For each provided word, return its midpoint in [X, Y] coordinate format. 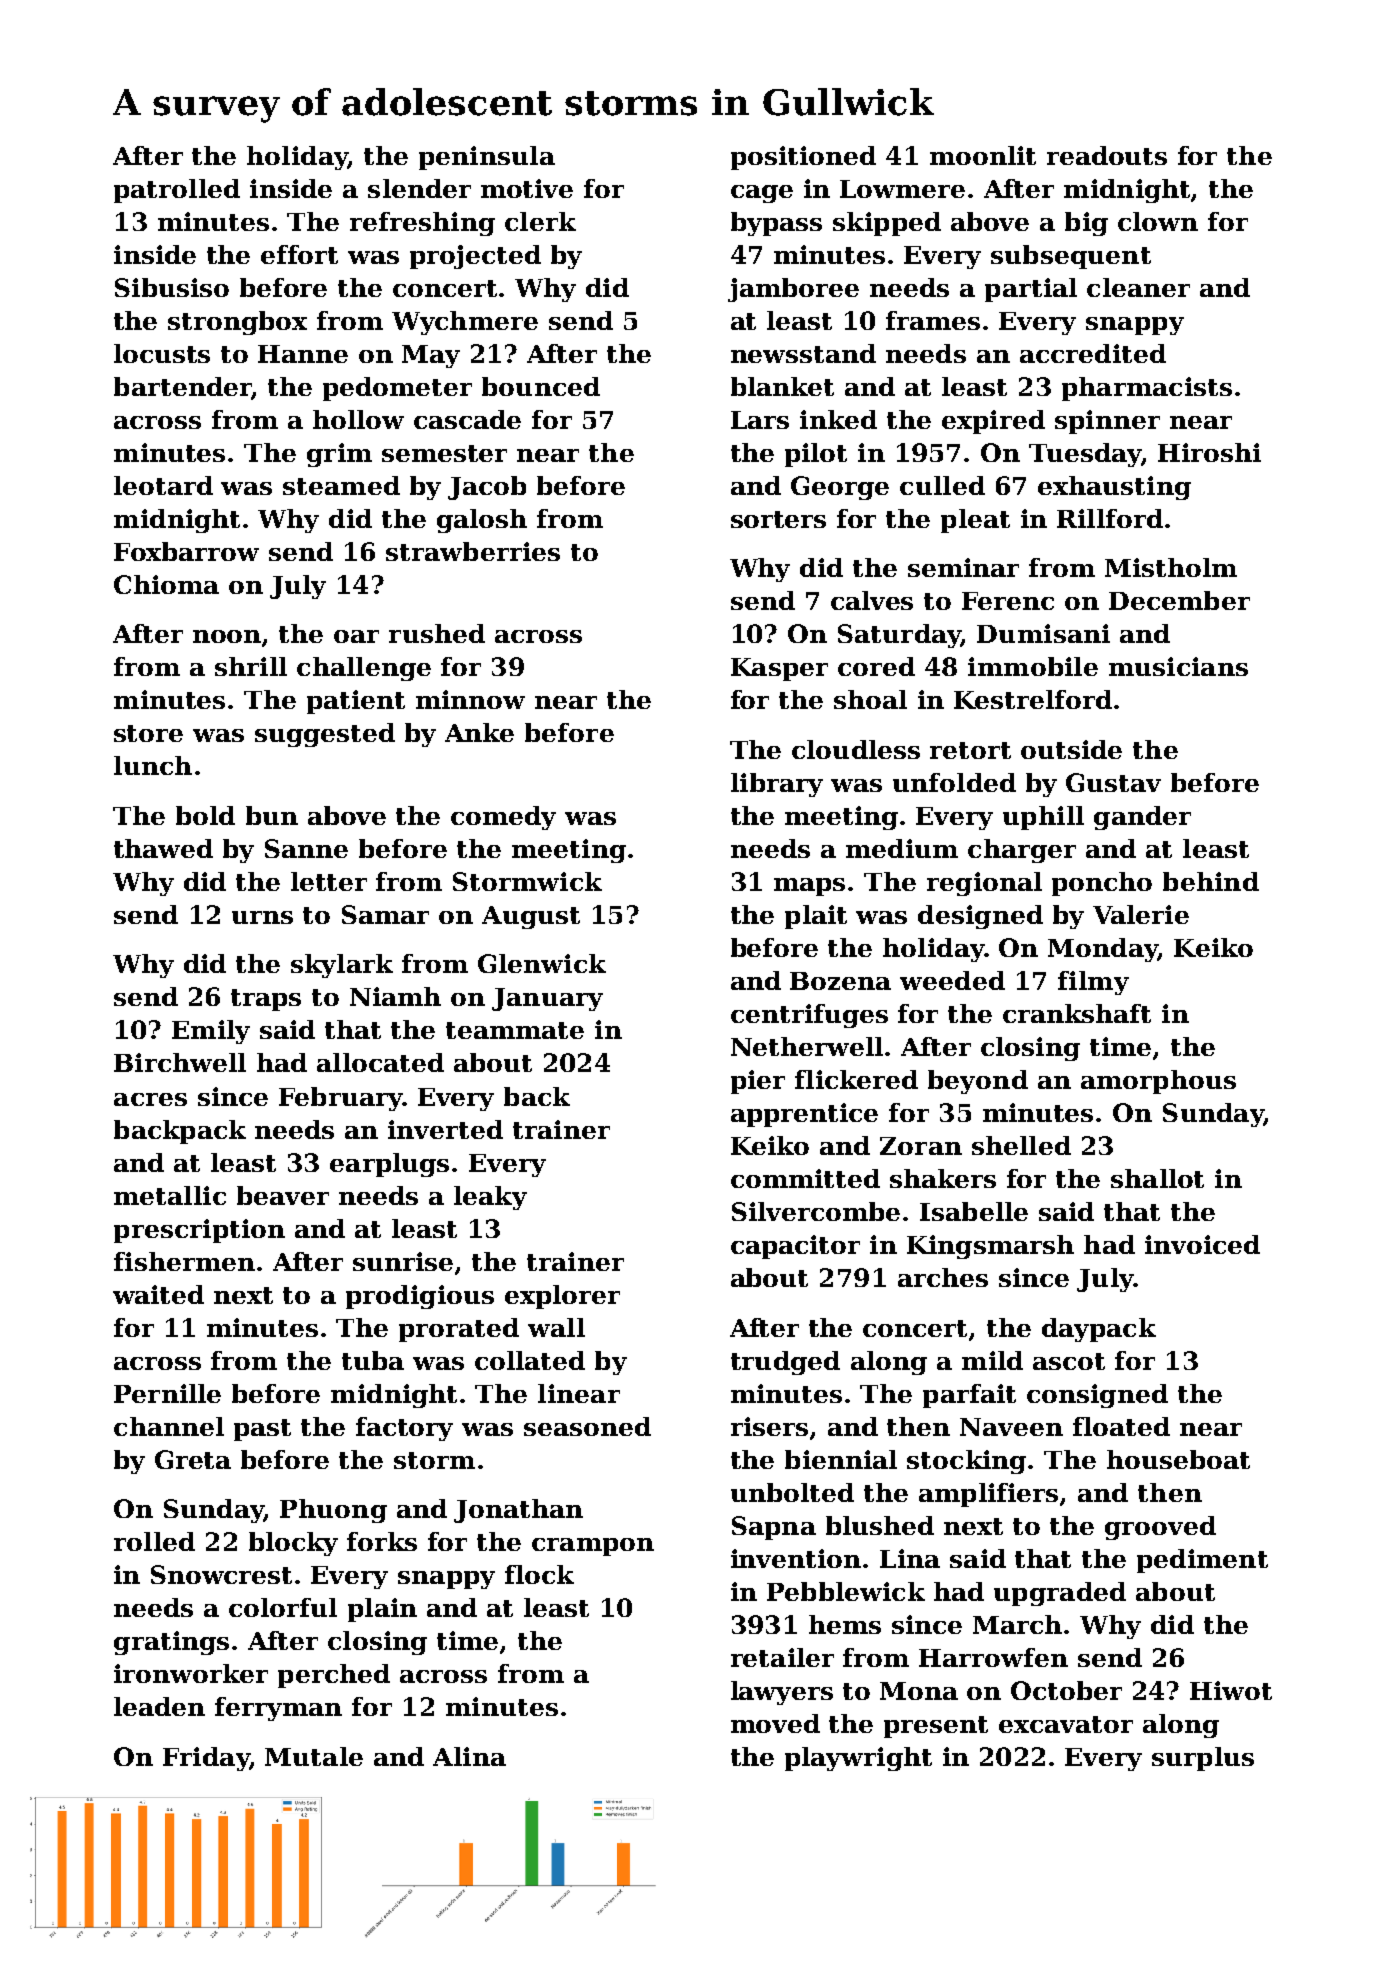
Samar [385, 914]
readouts [1107, 155]
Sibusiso [172, 287]
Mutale [314, 1756]
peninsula [487, 158]
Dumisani [1043, 633]
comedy [503, 818]
